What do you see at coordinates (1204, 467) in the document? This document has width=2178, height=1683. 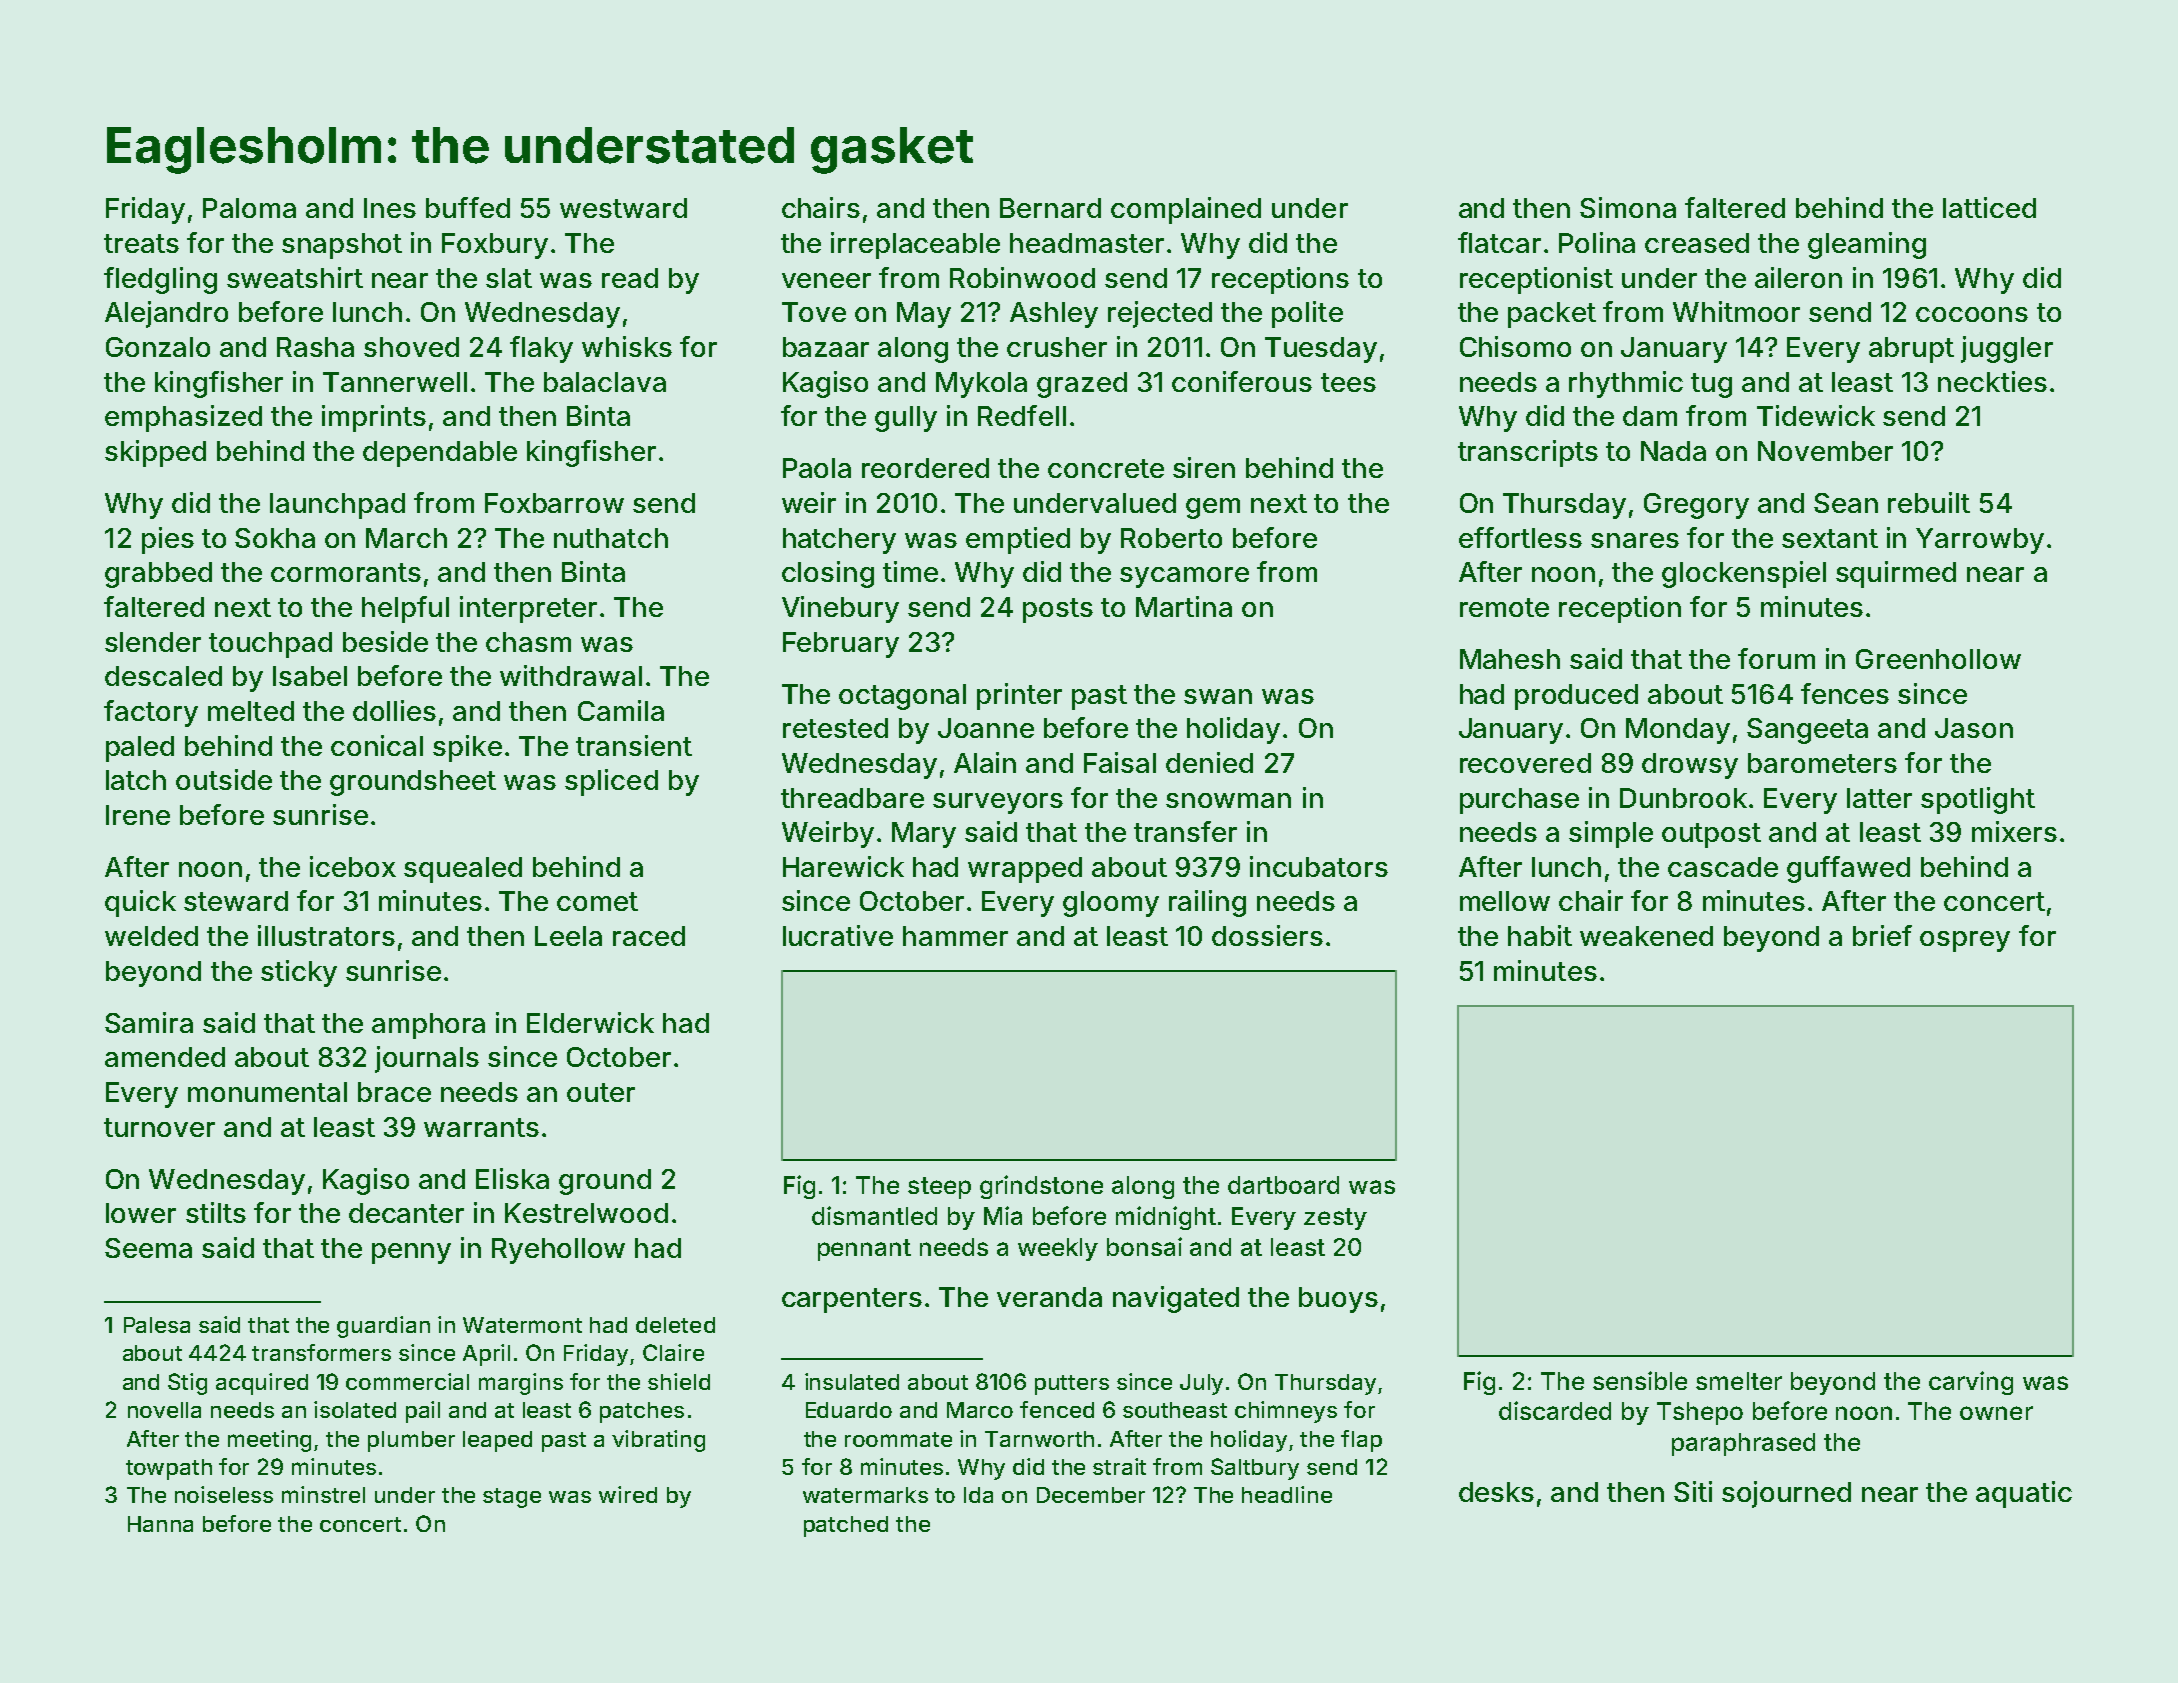 I see `siren` at bounding box center [1204, 467].
